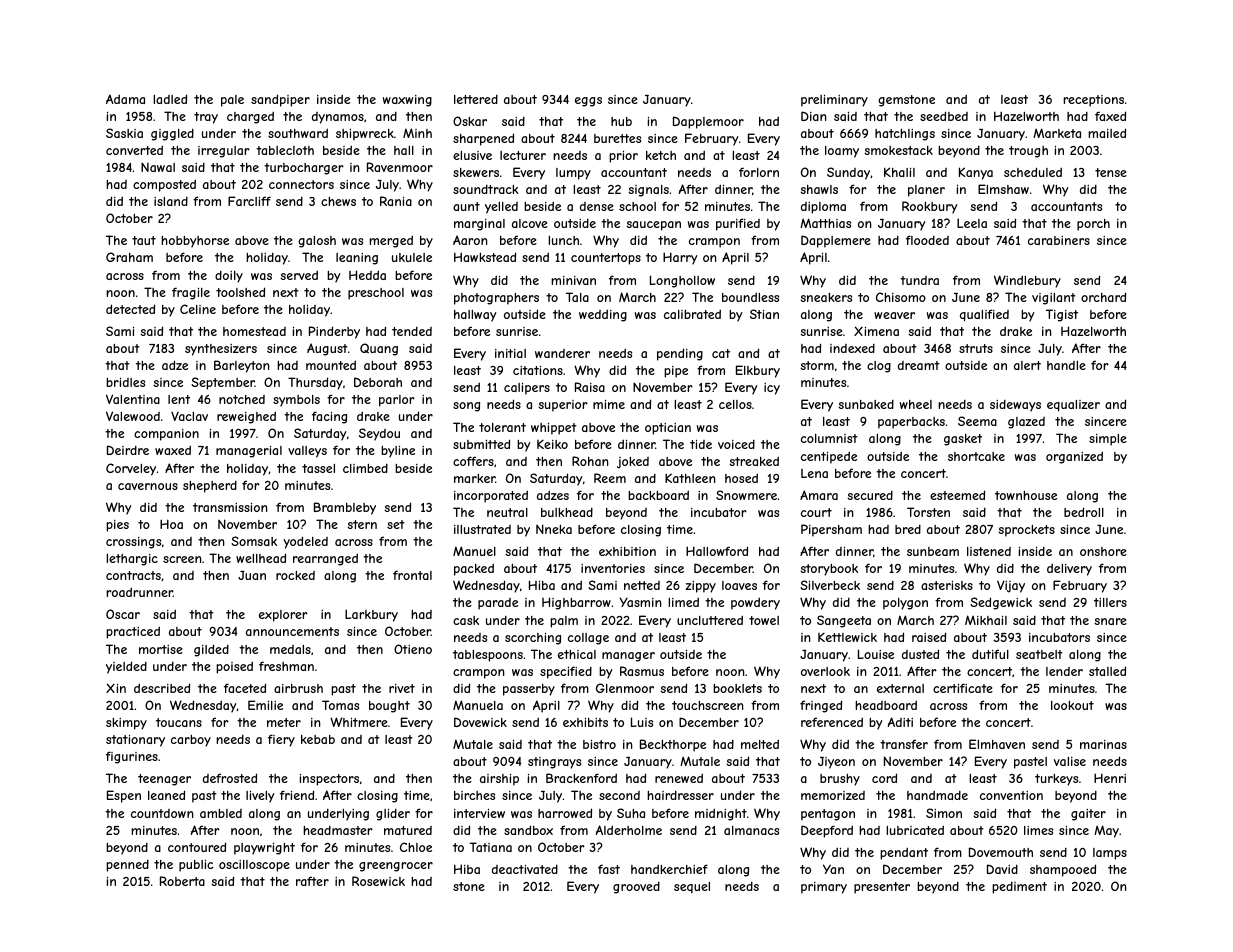 This page has height=952, width=1233. What do you see at coordinates (164, 185) in the page?
I see `composted` at bounding box center [164, 185].
